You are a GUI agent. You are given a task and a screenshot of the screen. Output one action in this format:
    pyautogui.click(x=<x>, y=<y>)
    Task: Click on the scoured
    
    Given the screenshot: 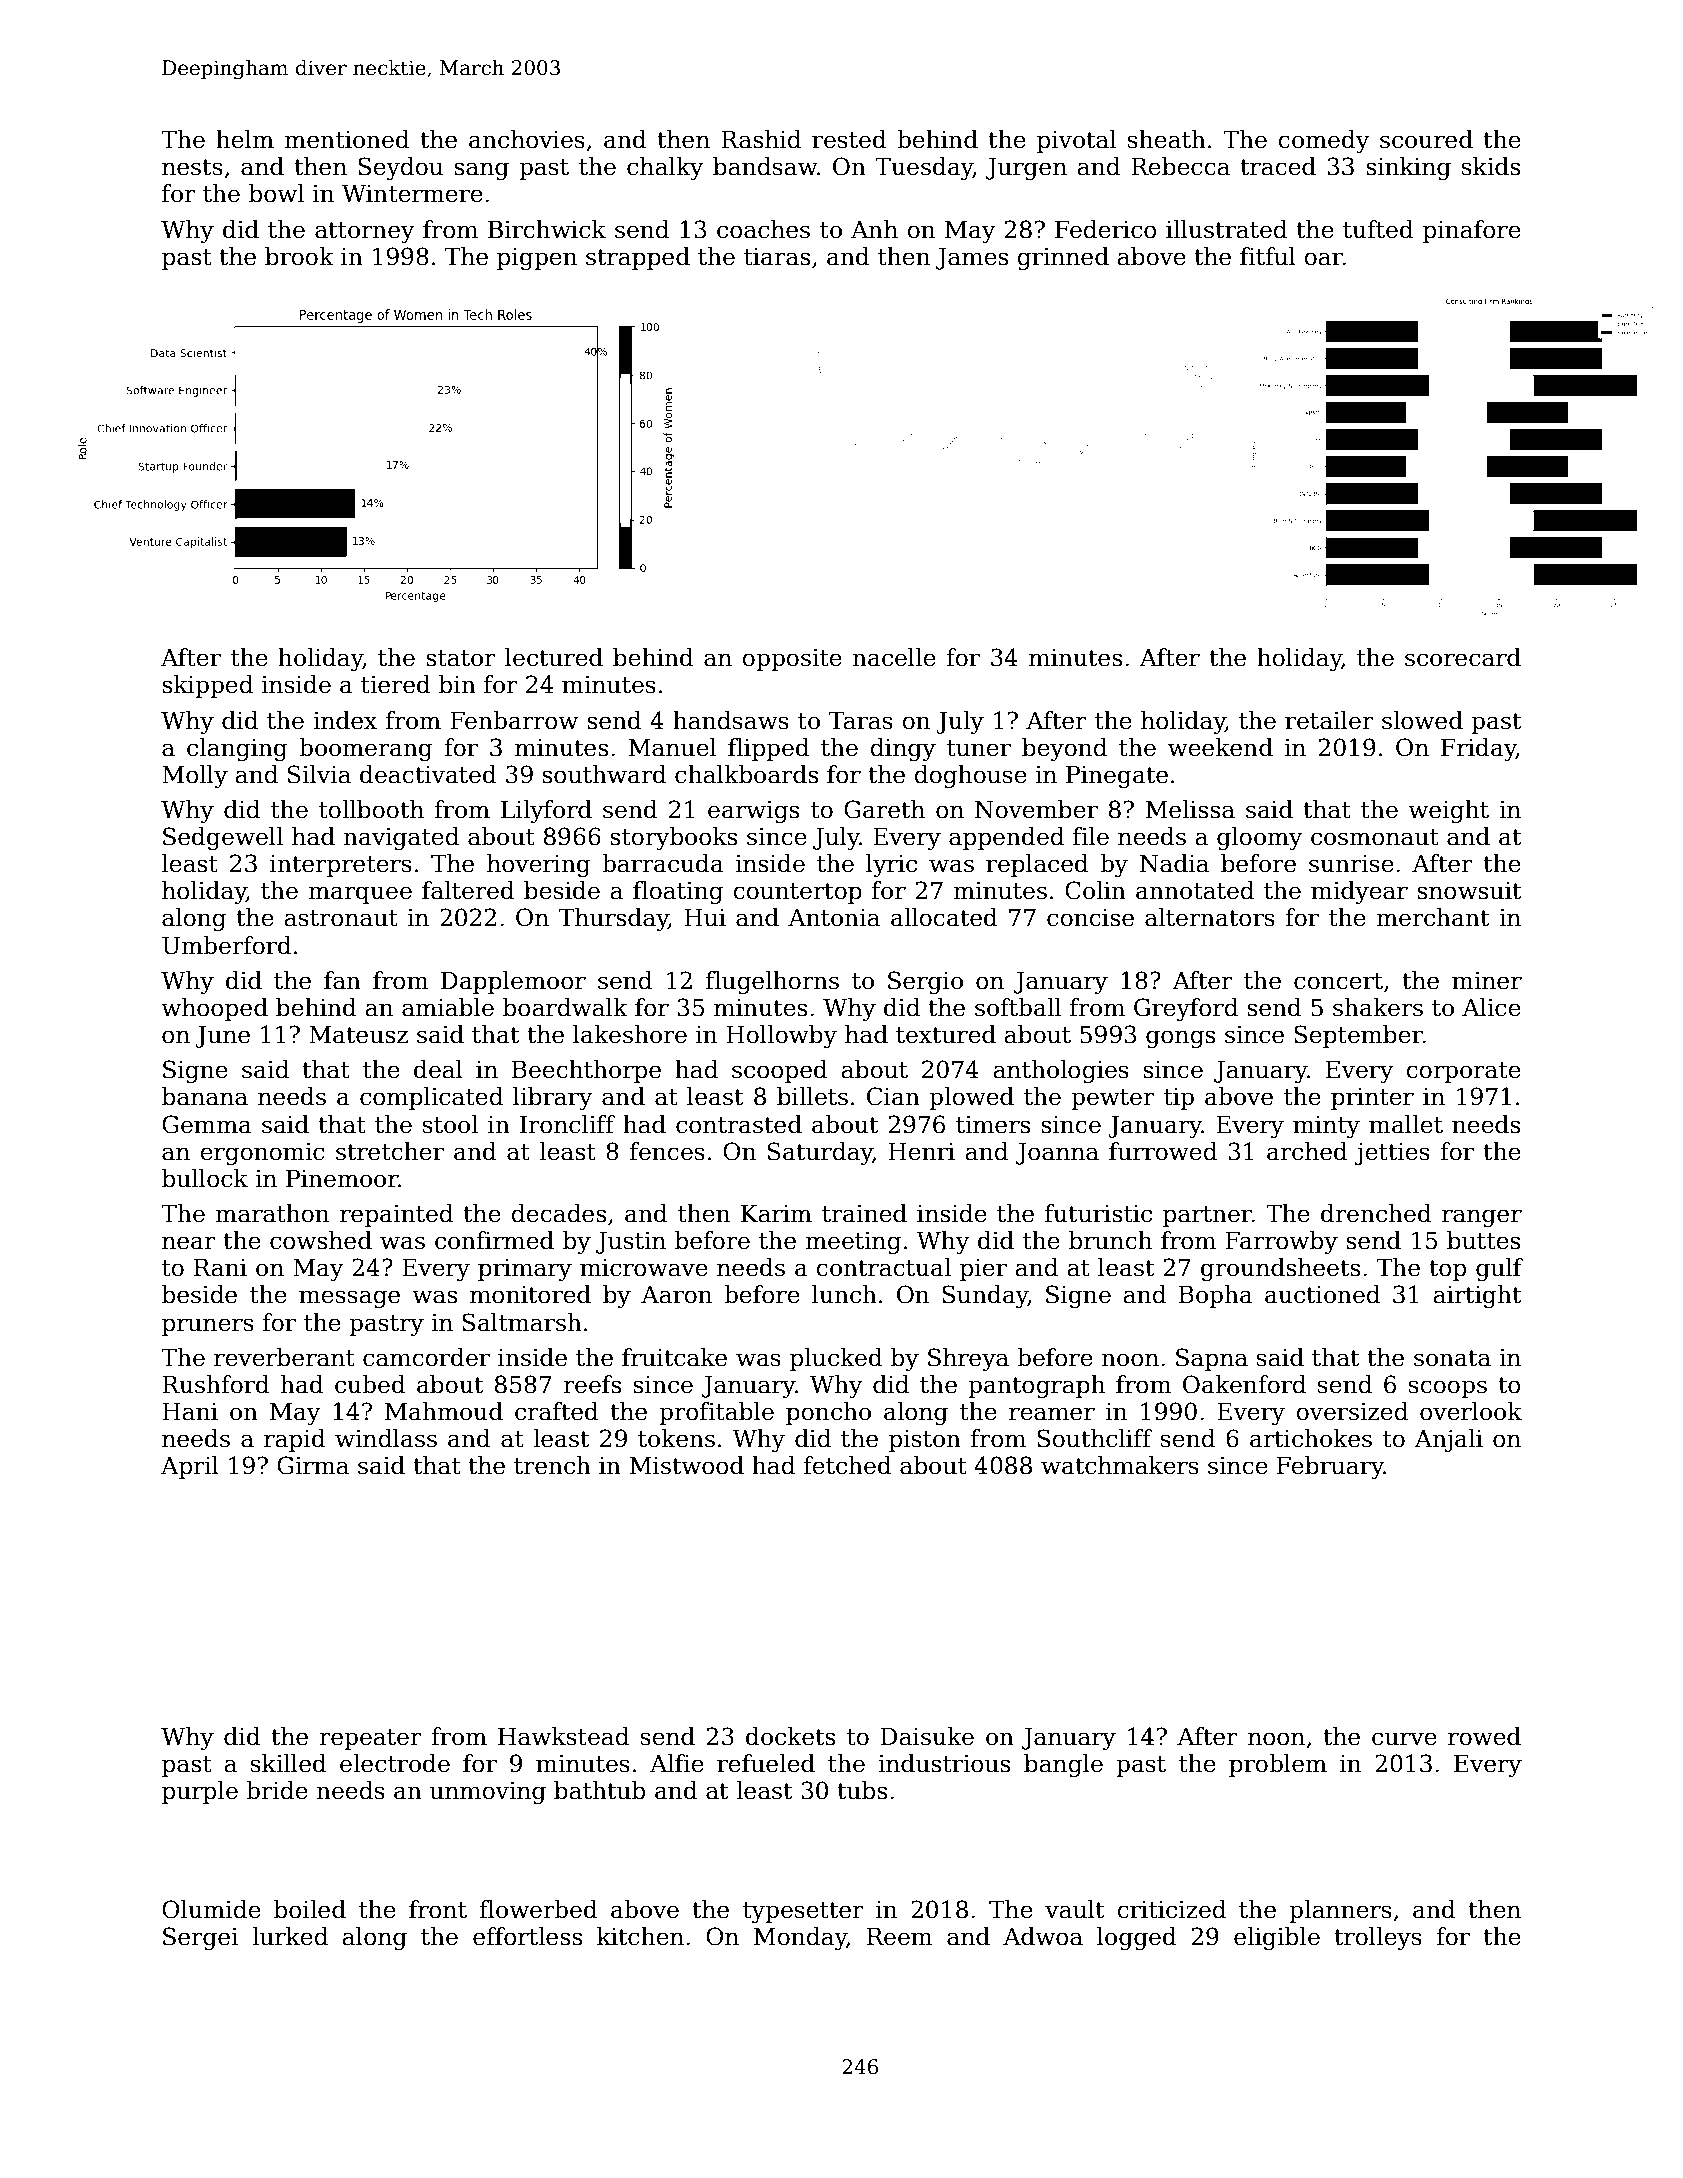 What is the action you would take?
    pyautogui.click(x=1426, y=139)
